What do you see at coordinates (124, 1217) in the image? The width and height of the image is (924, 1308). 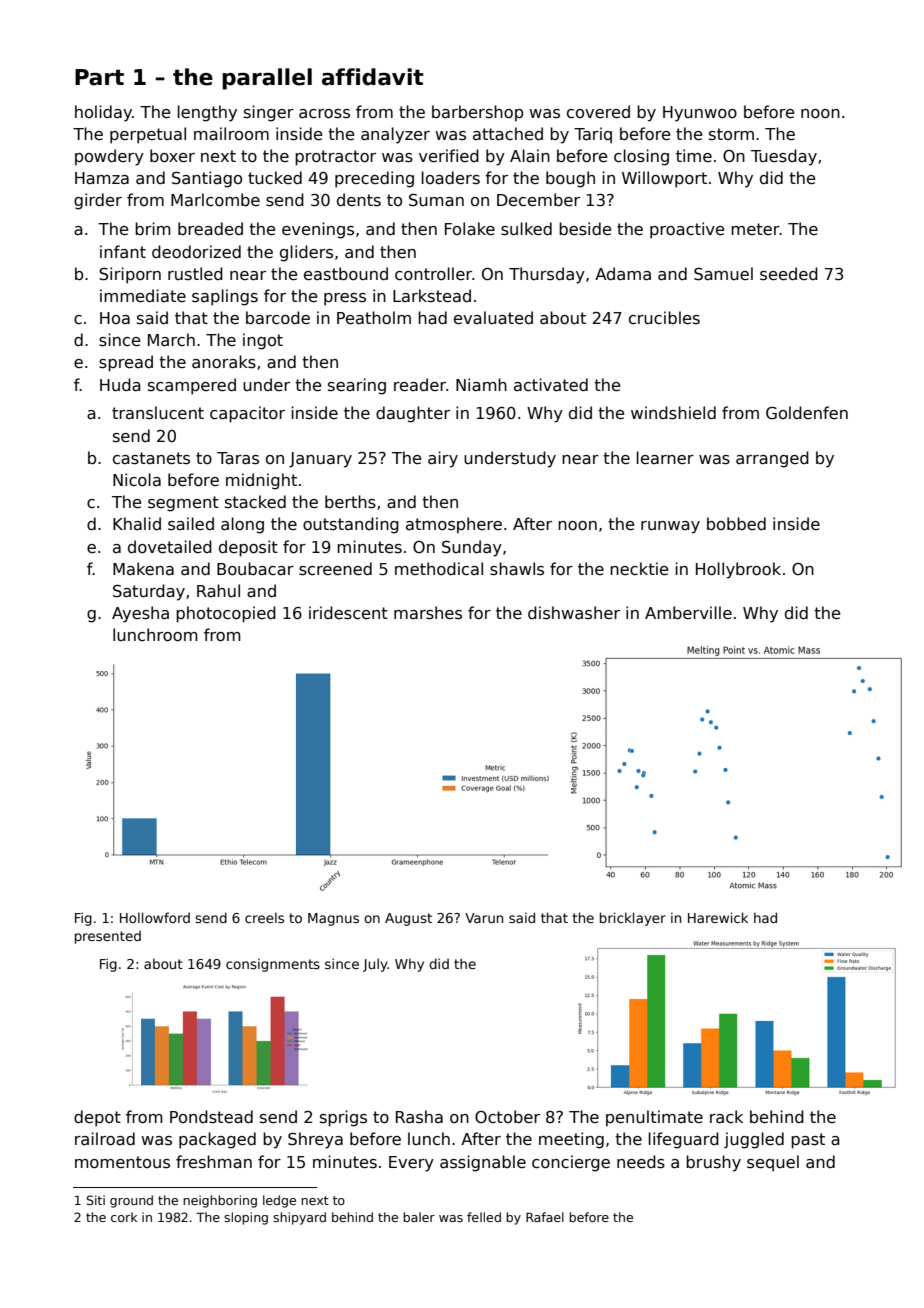 I see `cork` at bounding box center [124, 1217].
